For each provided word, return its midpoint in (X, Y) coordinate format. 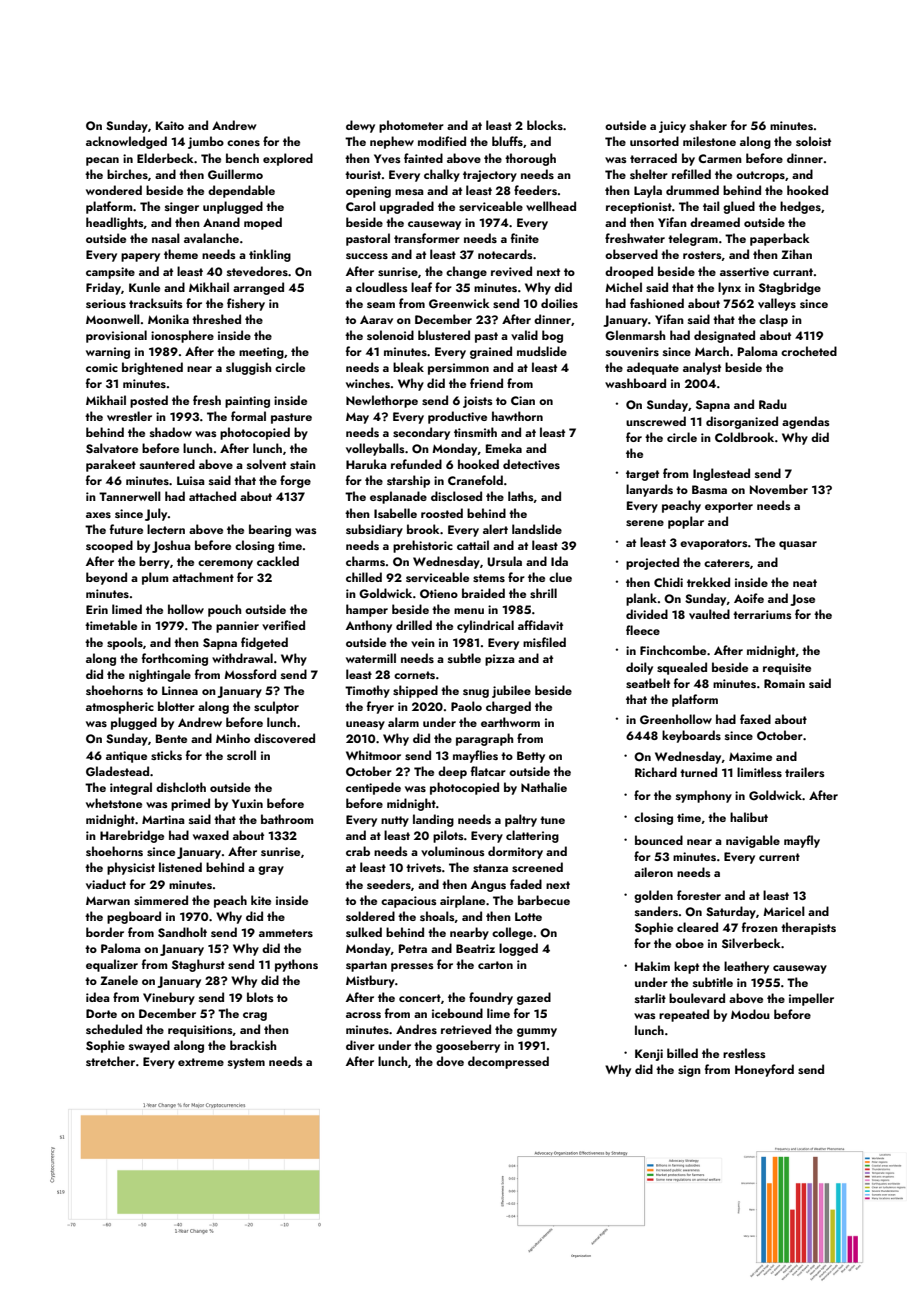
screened (537, 867)
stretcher (110, 1061)
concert (420, 998)
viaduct (106, 884)
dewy (360, 126)
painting (247, 402)
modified (442, 141)
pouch (224, 610)
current (779, 857)
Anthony (369, 626)
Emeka (504, 448)
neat (805, 583)
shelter (649, 174)
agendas (806, 422)
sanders (656, 911)
